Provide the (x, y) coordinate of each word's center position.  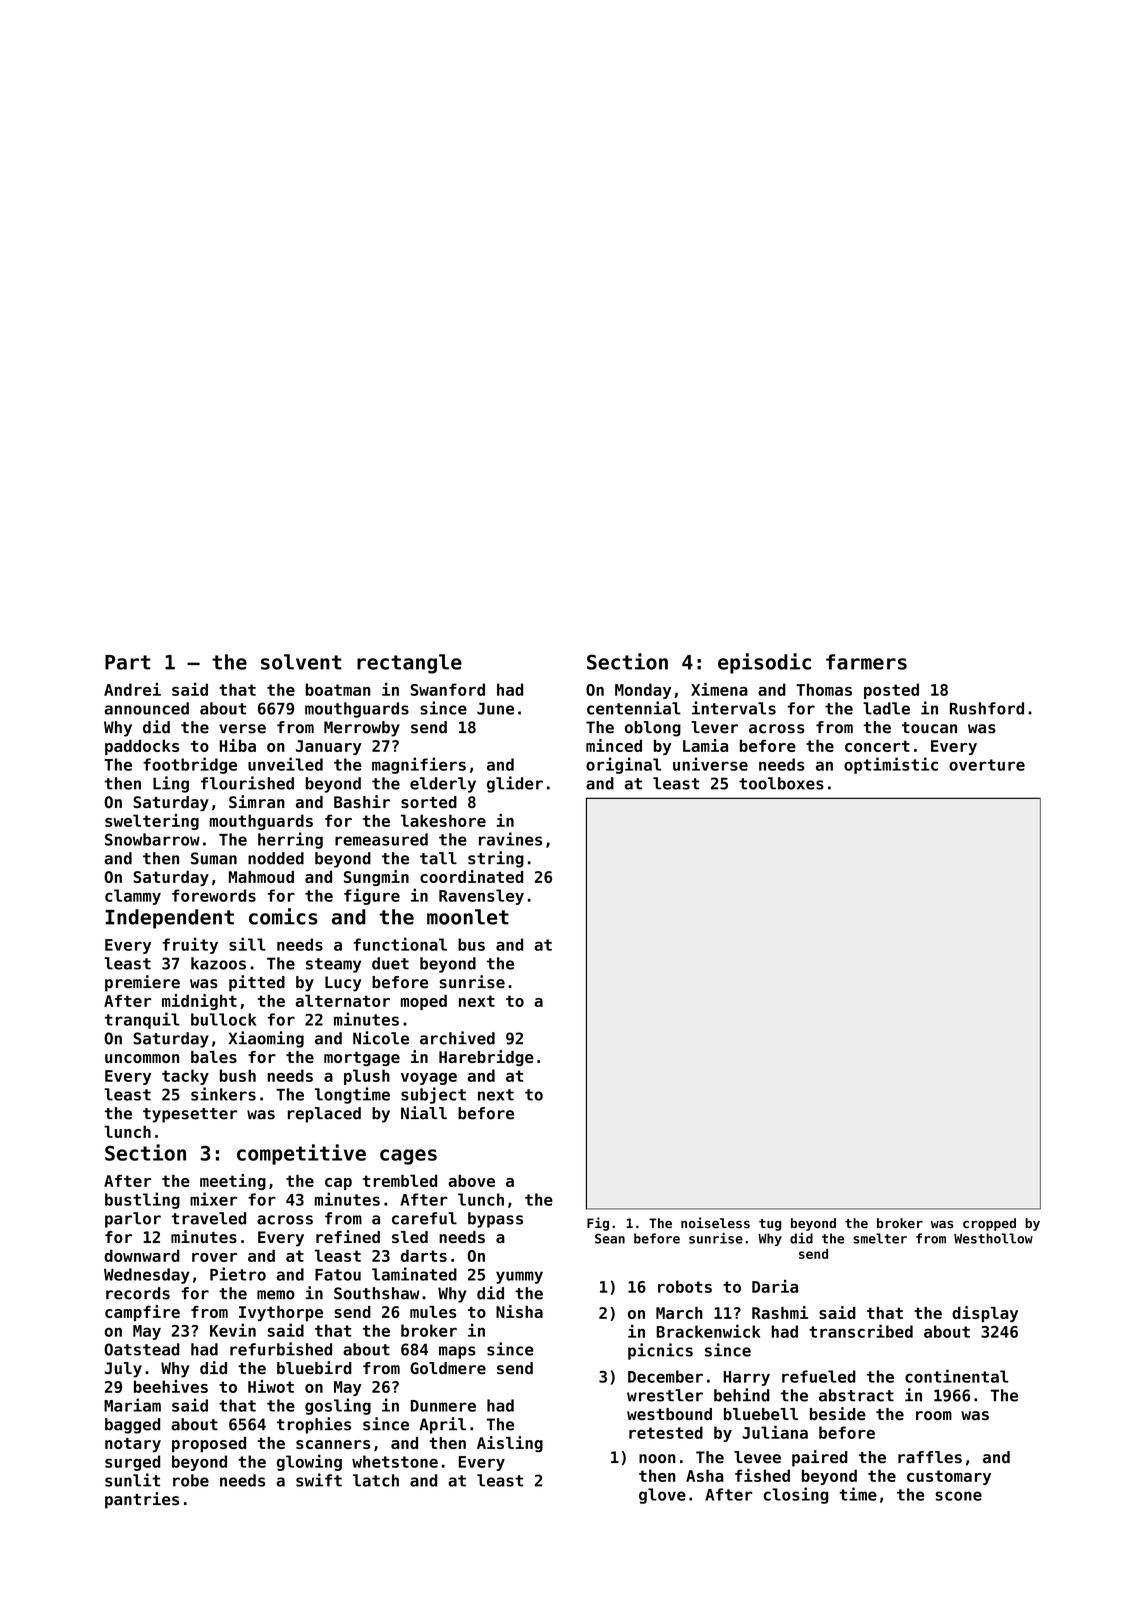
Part (127, 662)
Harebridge (486, 1058)
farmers (866, 662)
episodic (764, 663)
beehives (171, 1386)
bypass (495, 1220)
